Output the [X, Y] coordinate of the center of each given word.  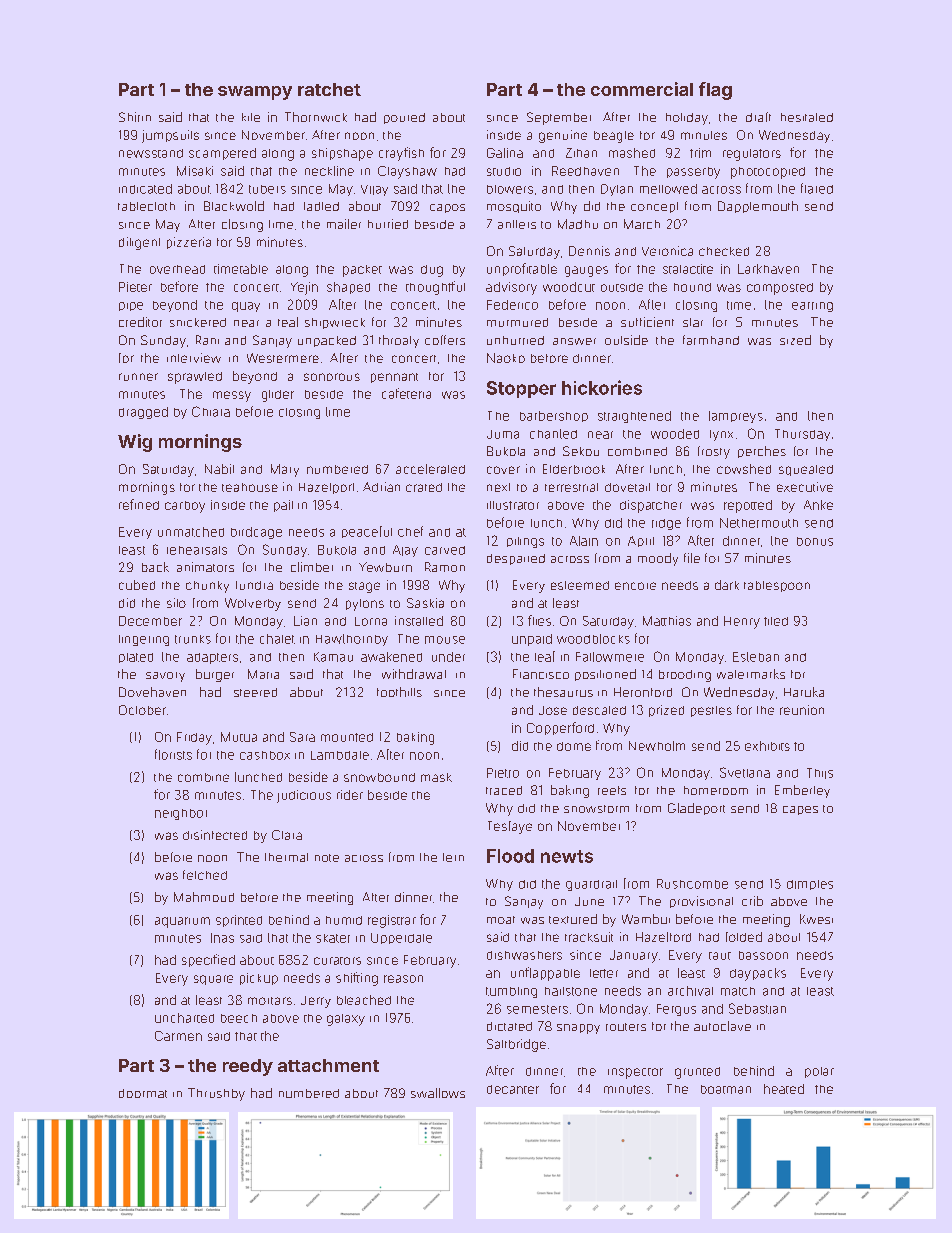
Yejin [304, 288]
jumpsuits [170, 136]
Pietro [503, 773]
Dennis [589, 251]
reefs [612, 790]
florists [173, 754]
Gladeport [696, 809]
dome [574, 746]
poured [404, 118]
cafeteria [406, 393]
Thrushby [216, 1094]
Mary [285, 470]
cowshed [744, 469]
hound [692, 287]
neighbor [181, 814]
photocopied [768, 173]
